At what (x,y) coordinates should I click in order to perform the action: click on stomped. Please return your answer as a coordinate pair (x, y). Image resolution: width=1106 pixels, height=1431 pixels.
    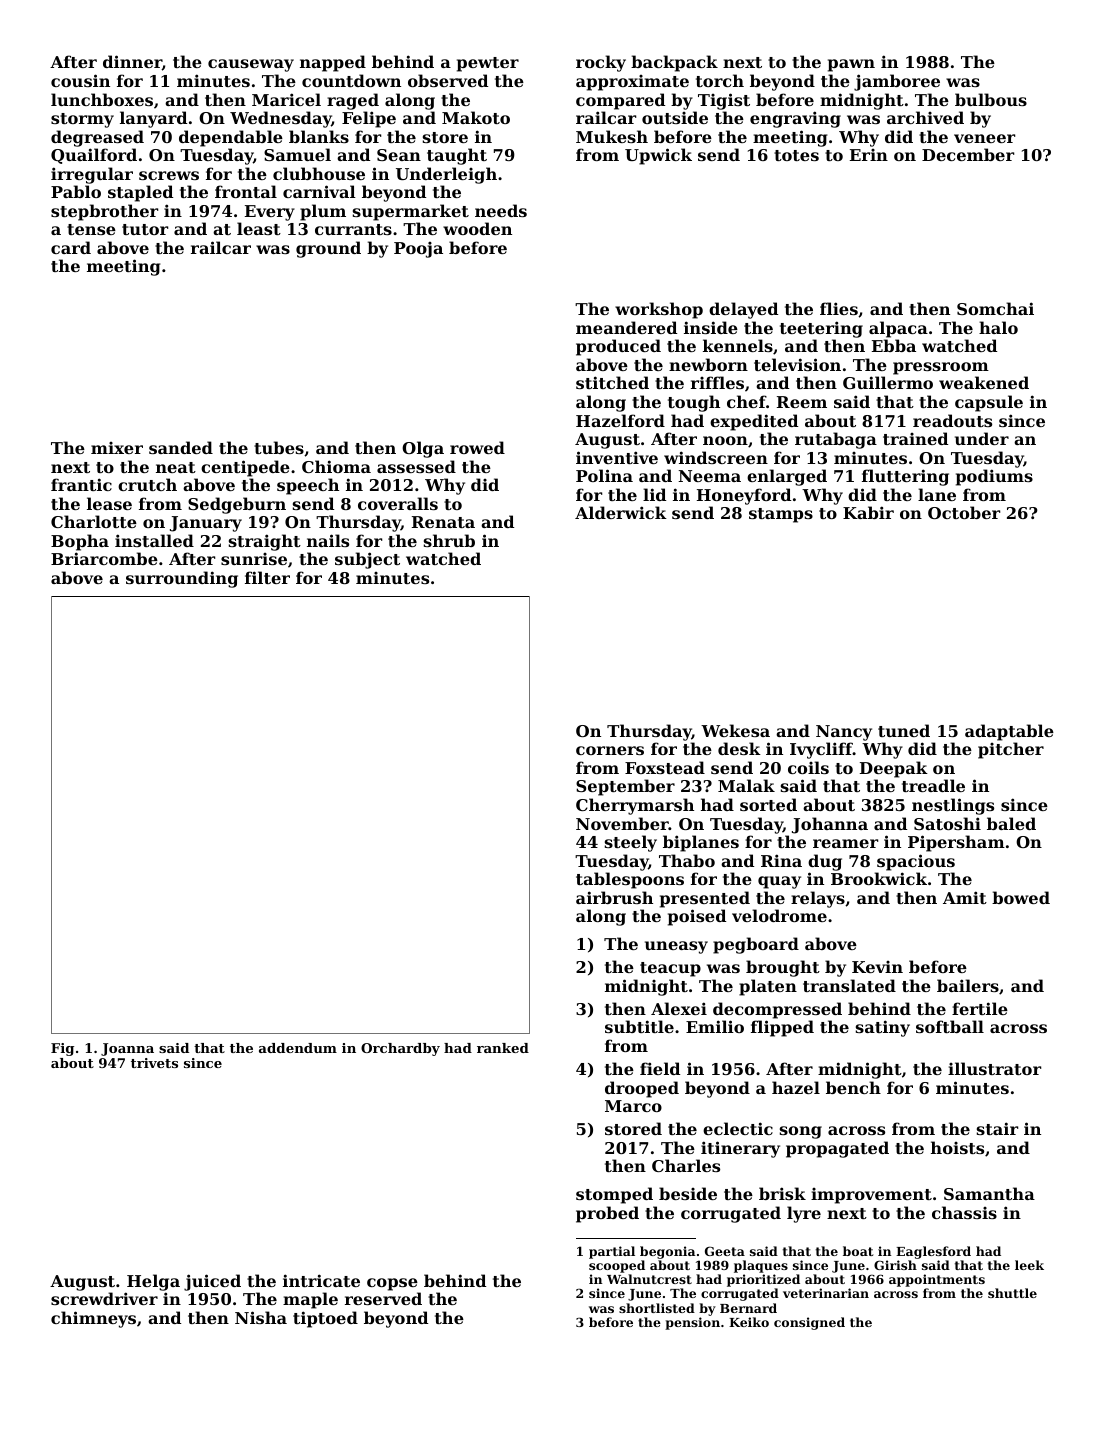
    Looking at the image, I should click on (614, 1195).
